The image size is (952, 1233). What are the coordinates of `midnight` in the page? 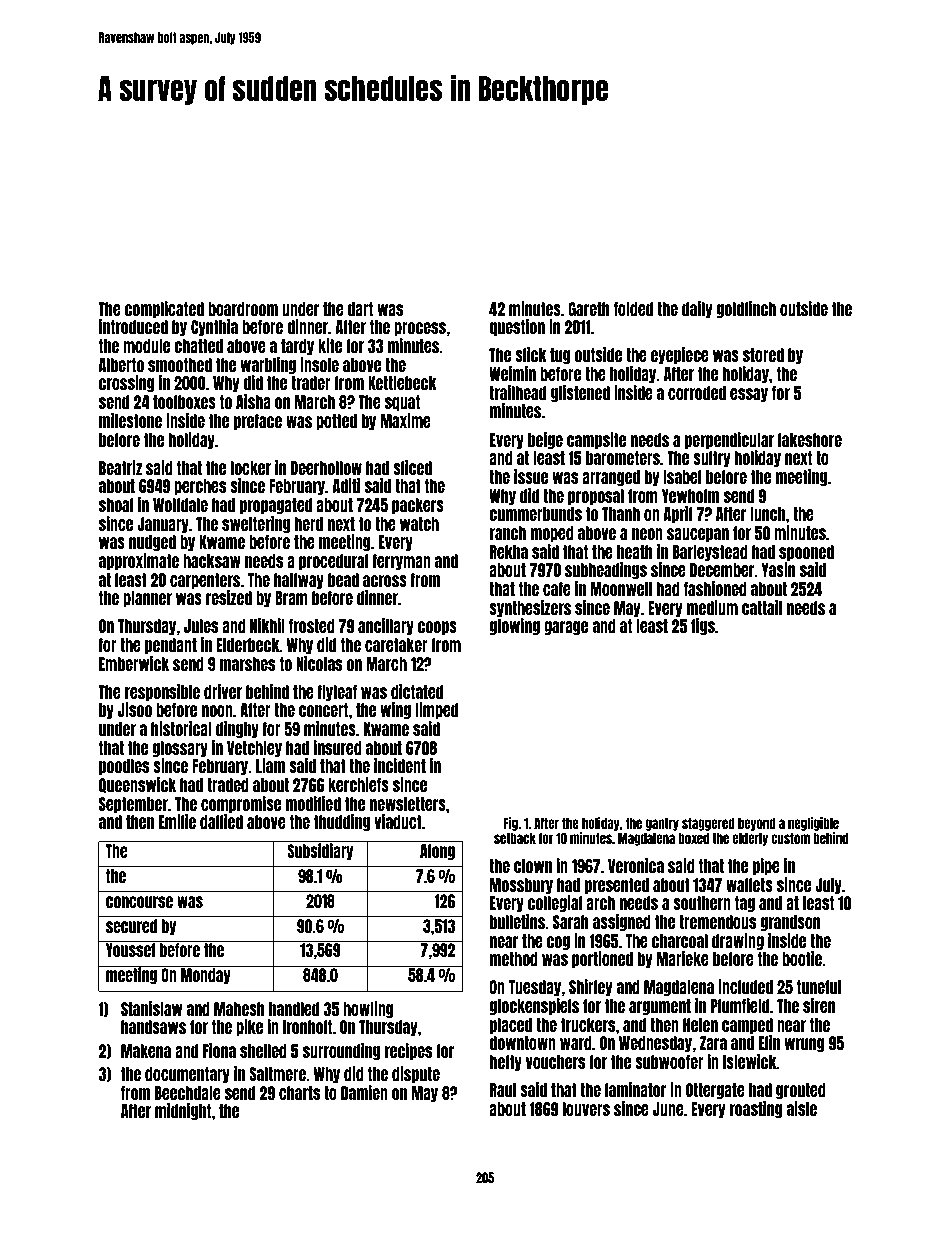 It's located at (183, 1111).
